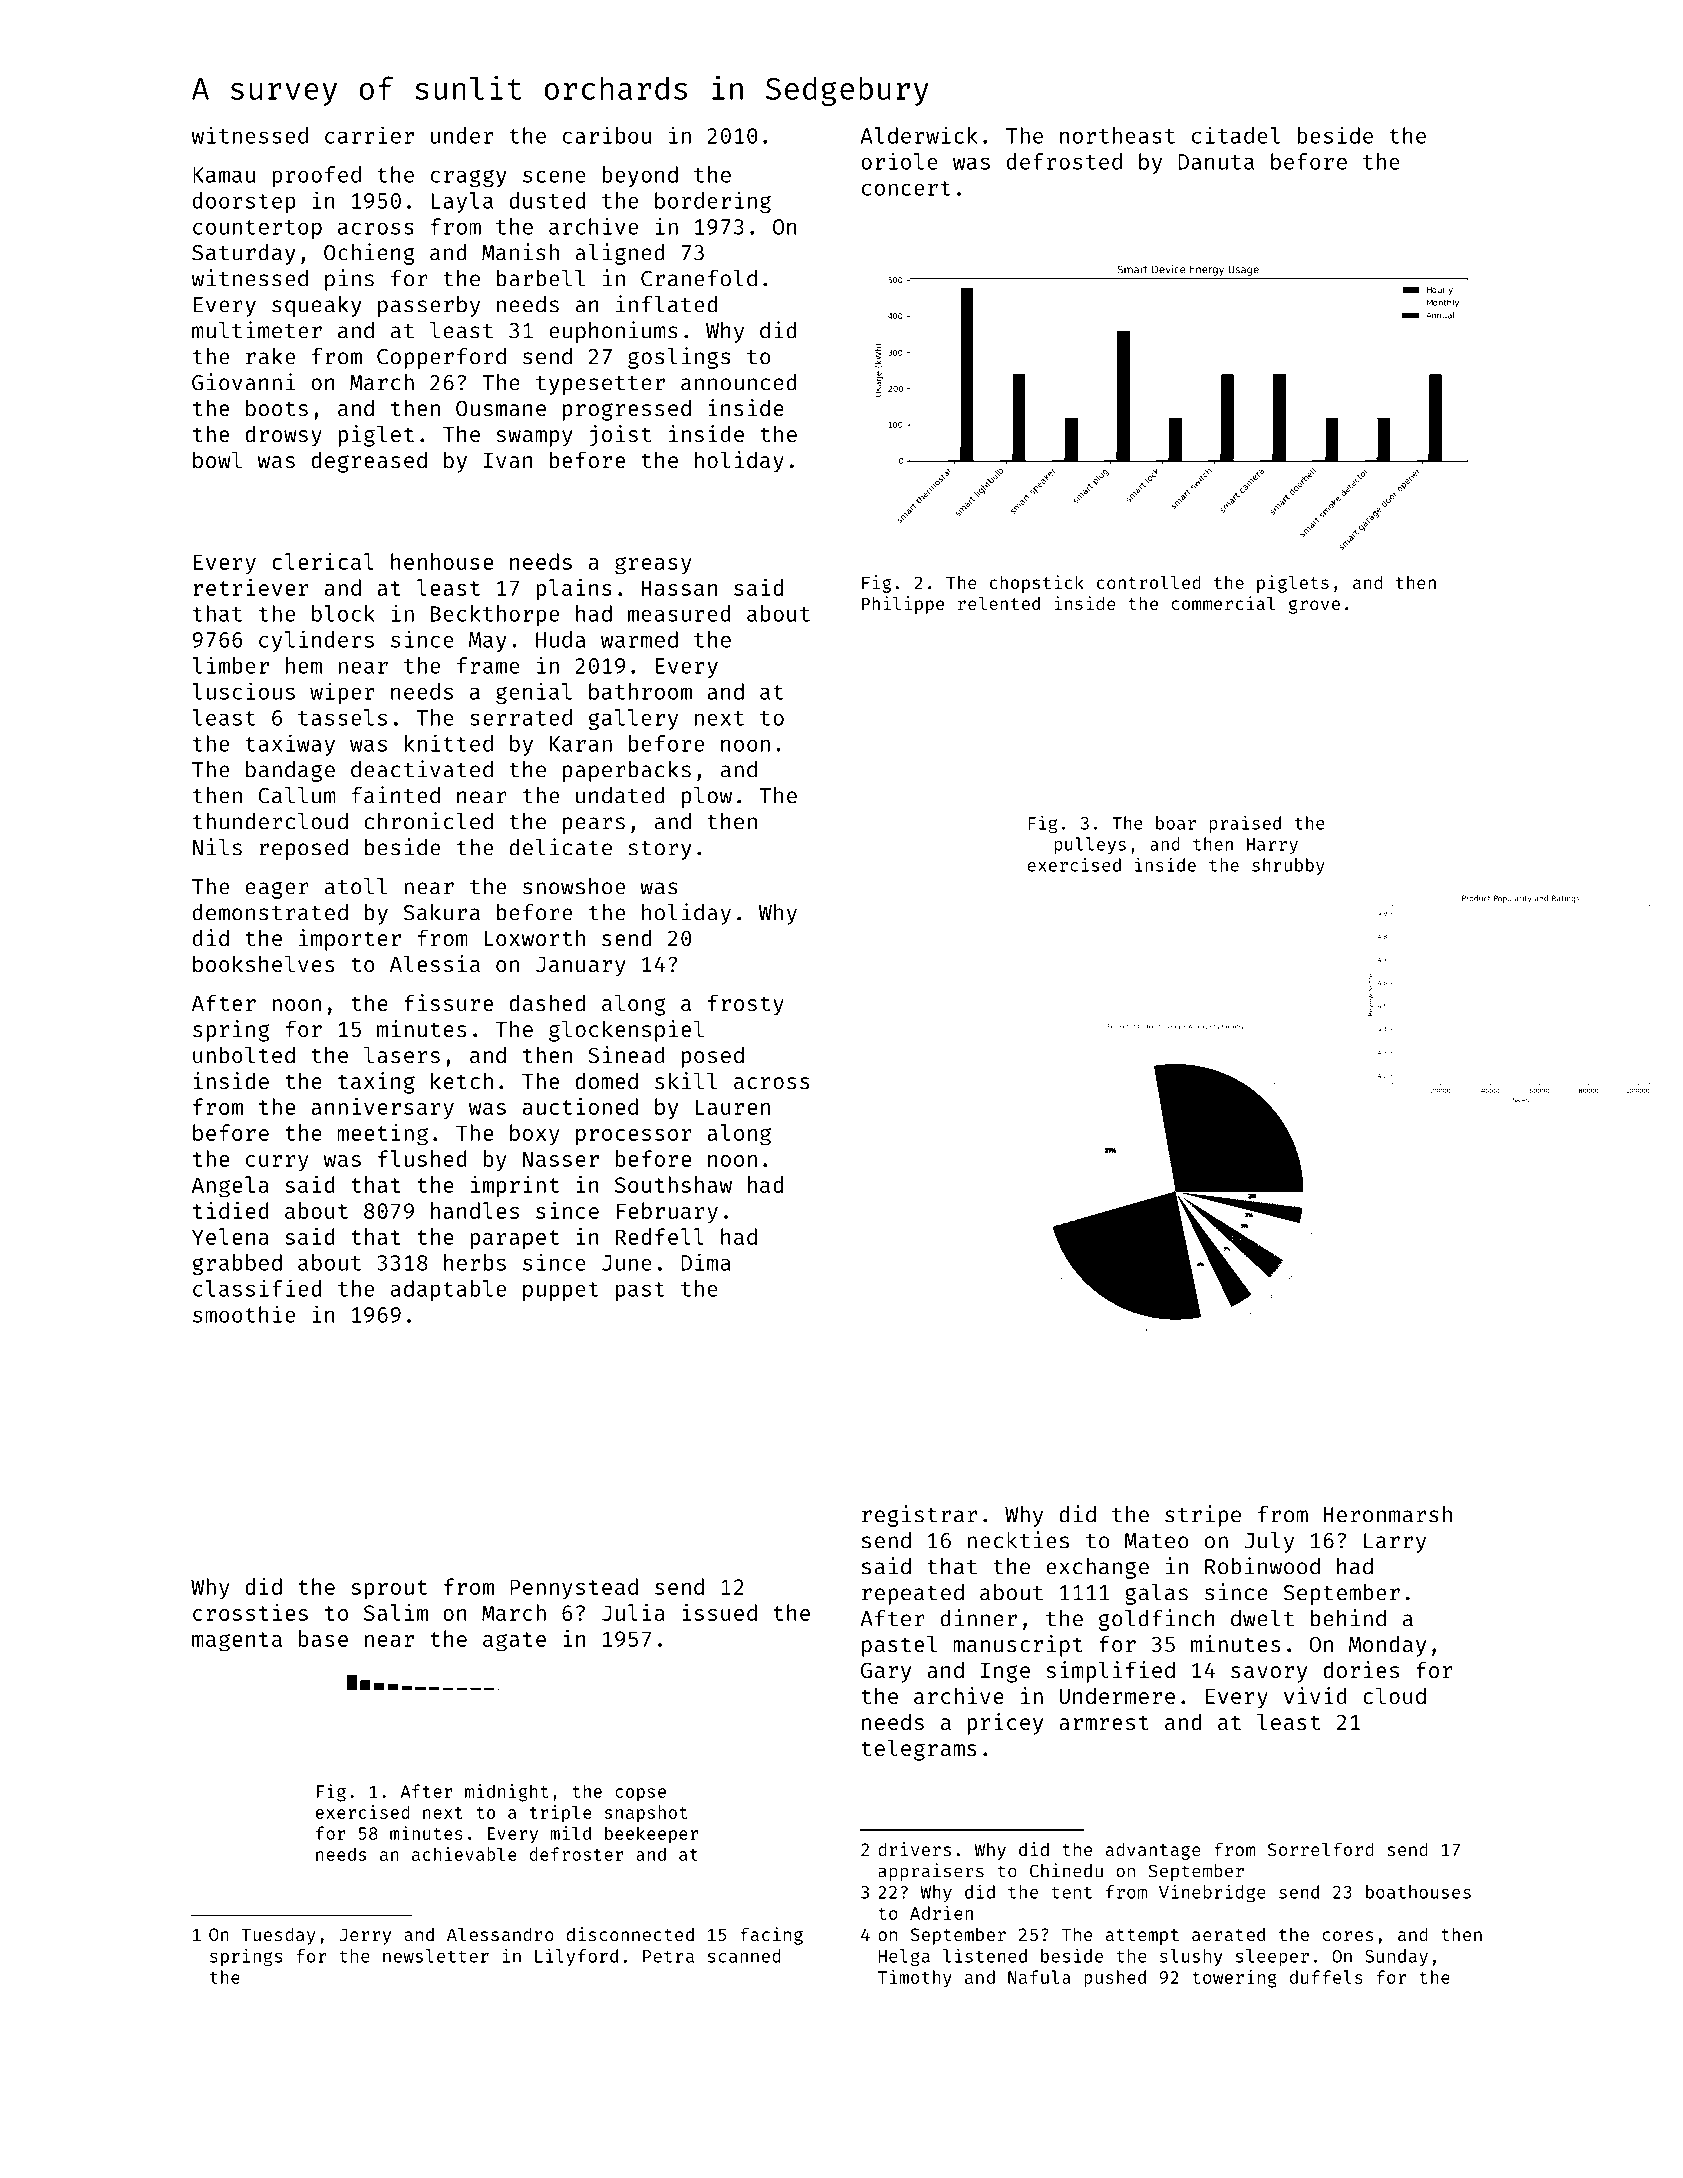  What do you see at coordinates (906, 188) in the screenshot?
I see `concert` at bounding box center [906, 188].
